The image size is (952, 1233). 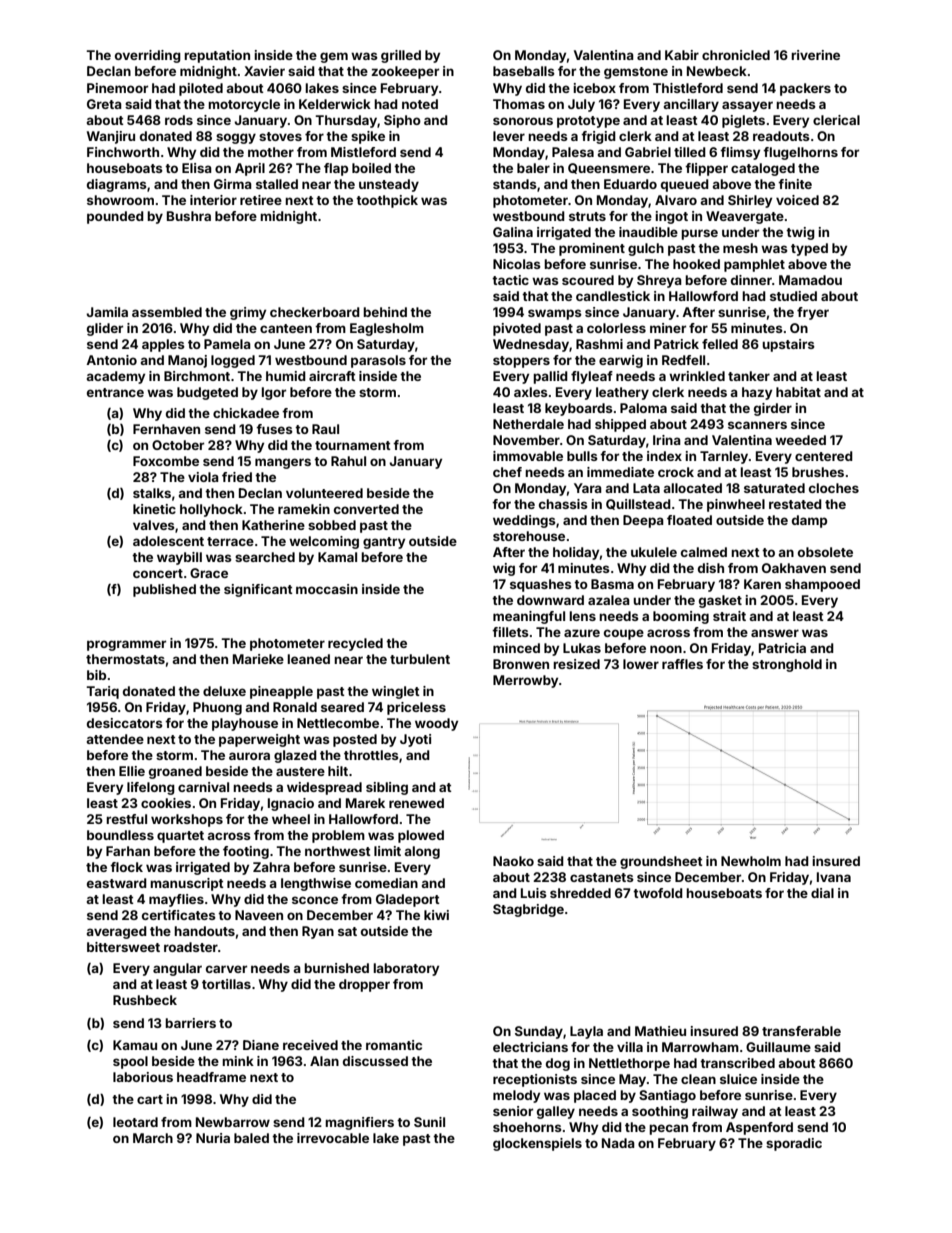 What do you see at coordinates (245, 724) in the page?
I see `playhouse` at bounding box center [245, 724].
